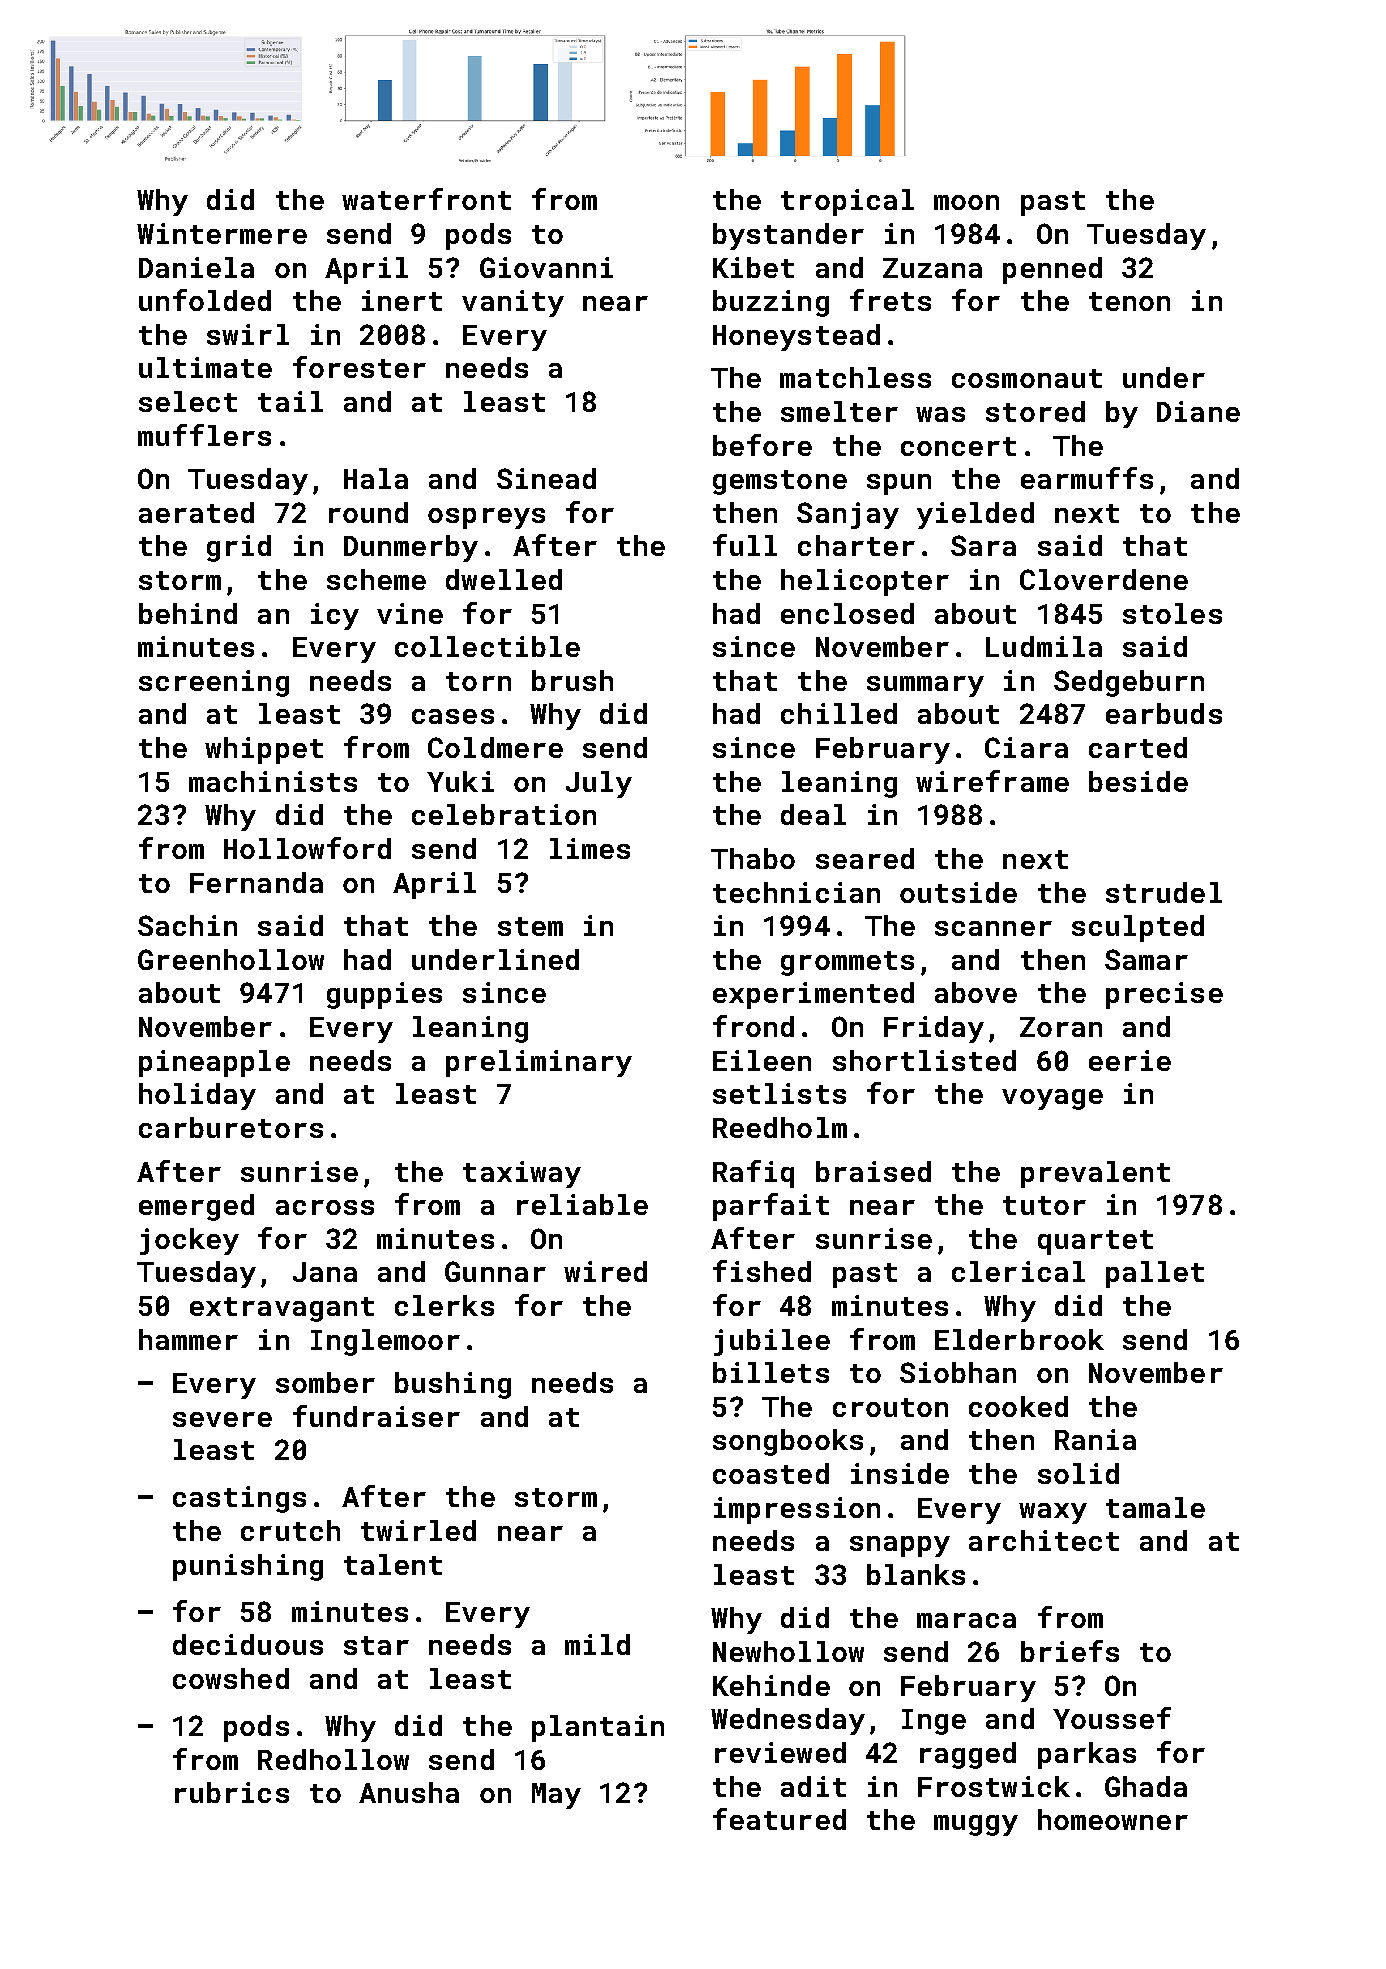 This document has height=1969, width=1386. Describe the element at coordinates (325, 1272) in the document. I see `Jana` at that location.
